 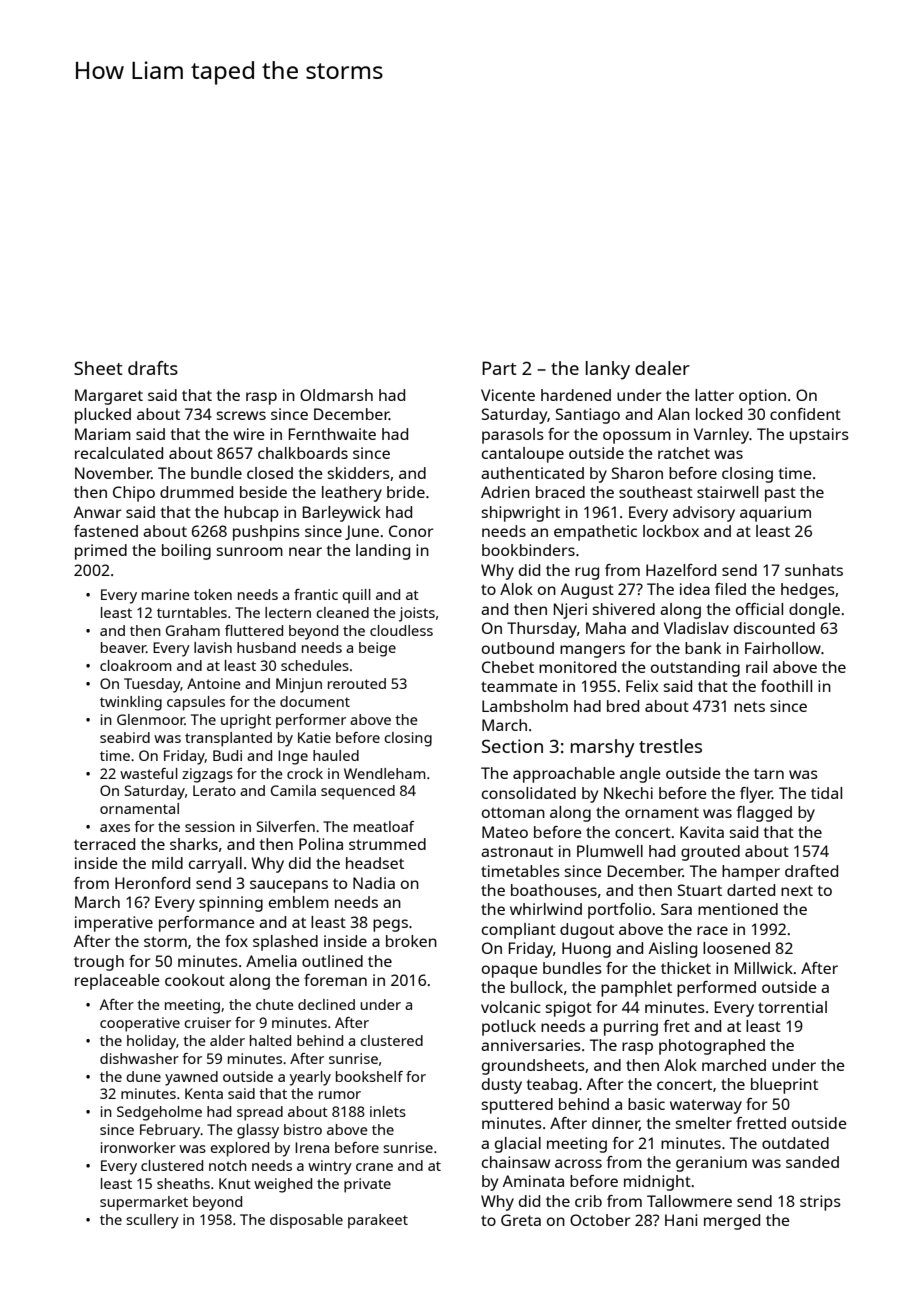 I want to click on headset, so click(x=375, y=863).
